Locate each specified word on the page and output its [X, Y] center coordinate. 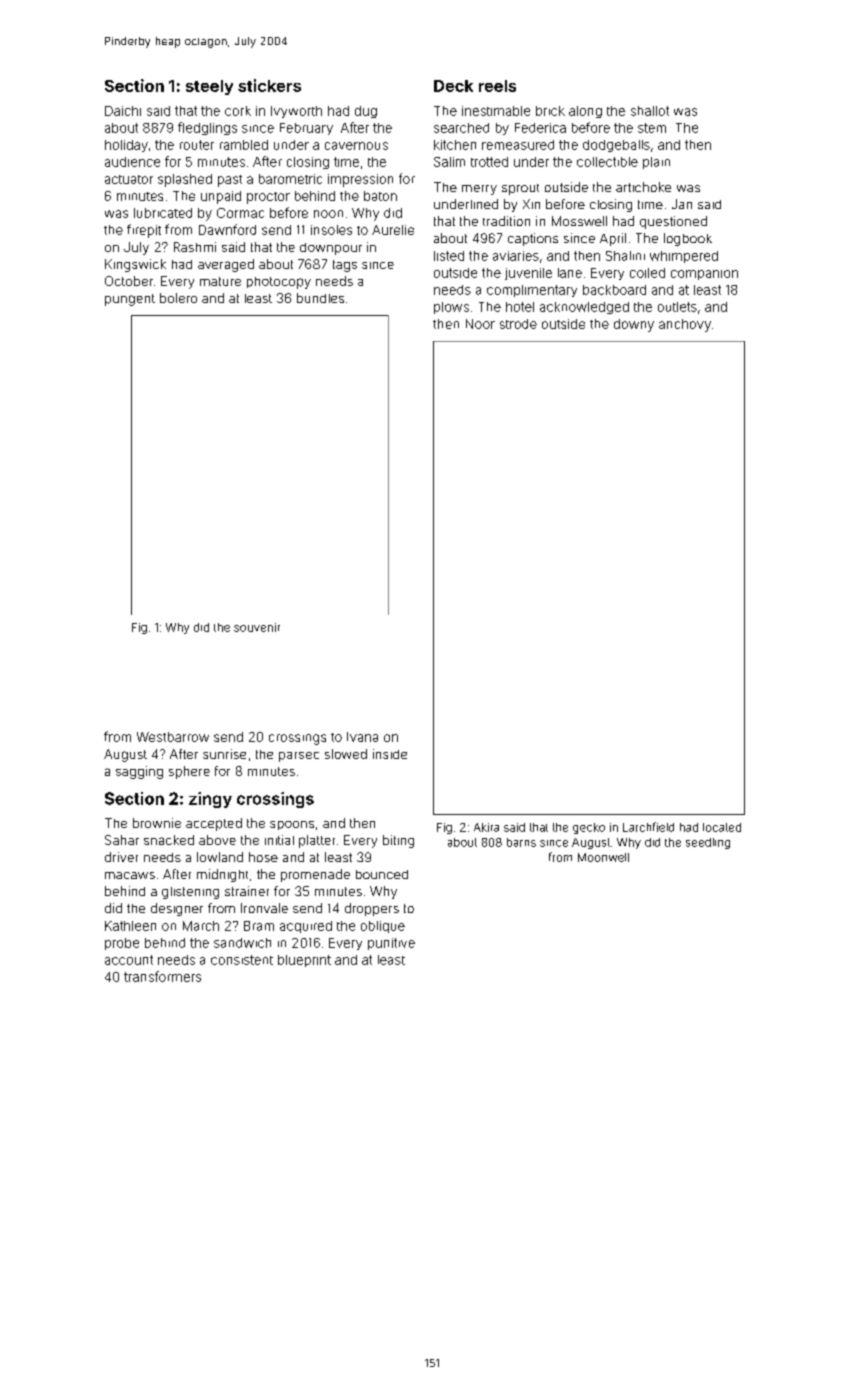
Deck [453, 86]
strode [518, 324]
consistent [242, 960]
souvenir [257, 627]
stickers [269, 85]
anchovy [685, 325]
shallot [650, 111]
